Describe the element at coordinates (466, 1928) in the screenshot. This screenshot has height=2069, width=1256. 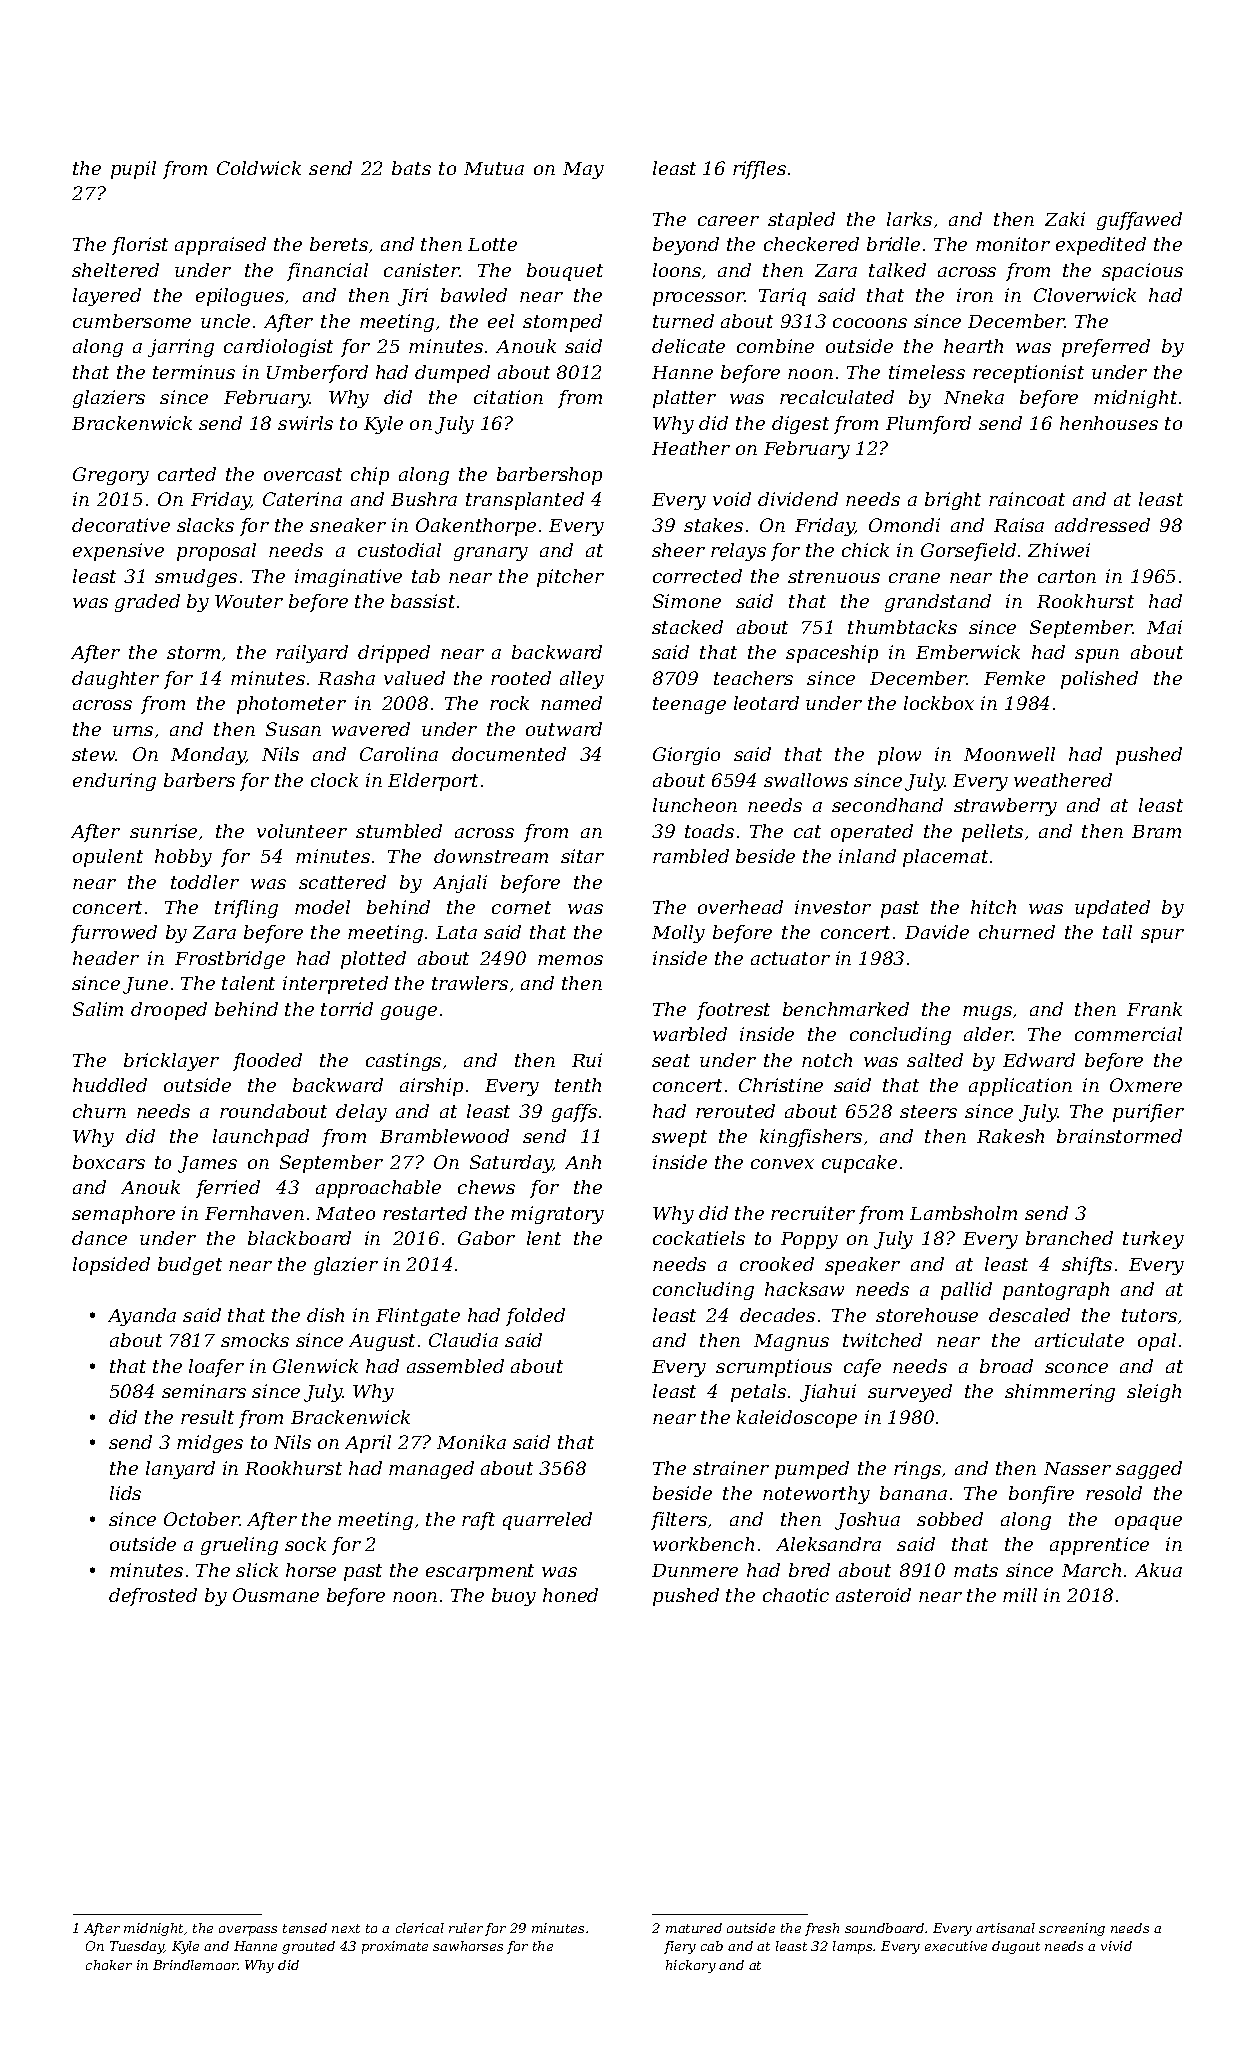
I see `ruler` at that location.
